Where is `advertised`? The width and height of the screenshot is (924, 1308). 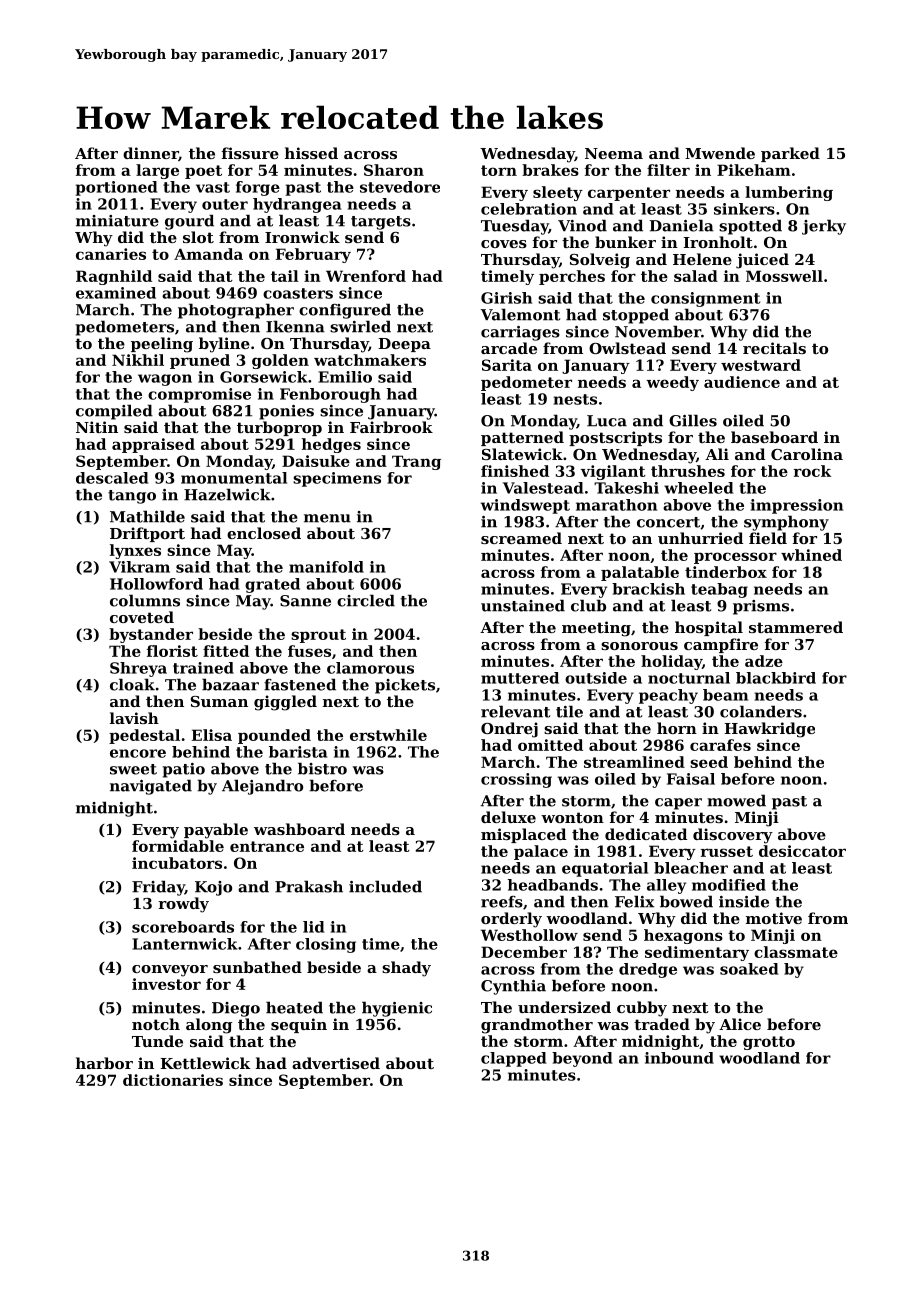
advertised is located at coordinates (336, 1063).
